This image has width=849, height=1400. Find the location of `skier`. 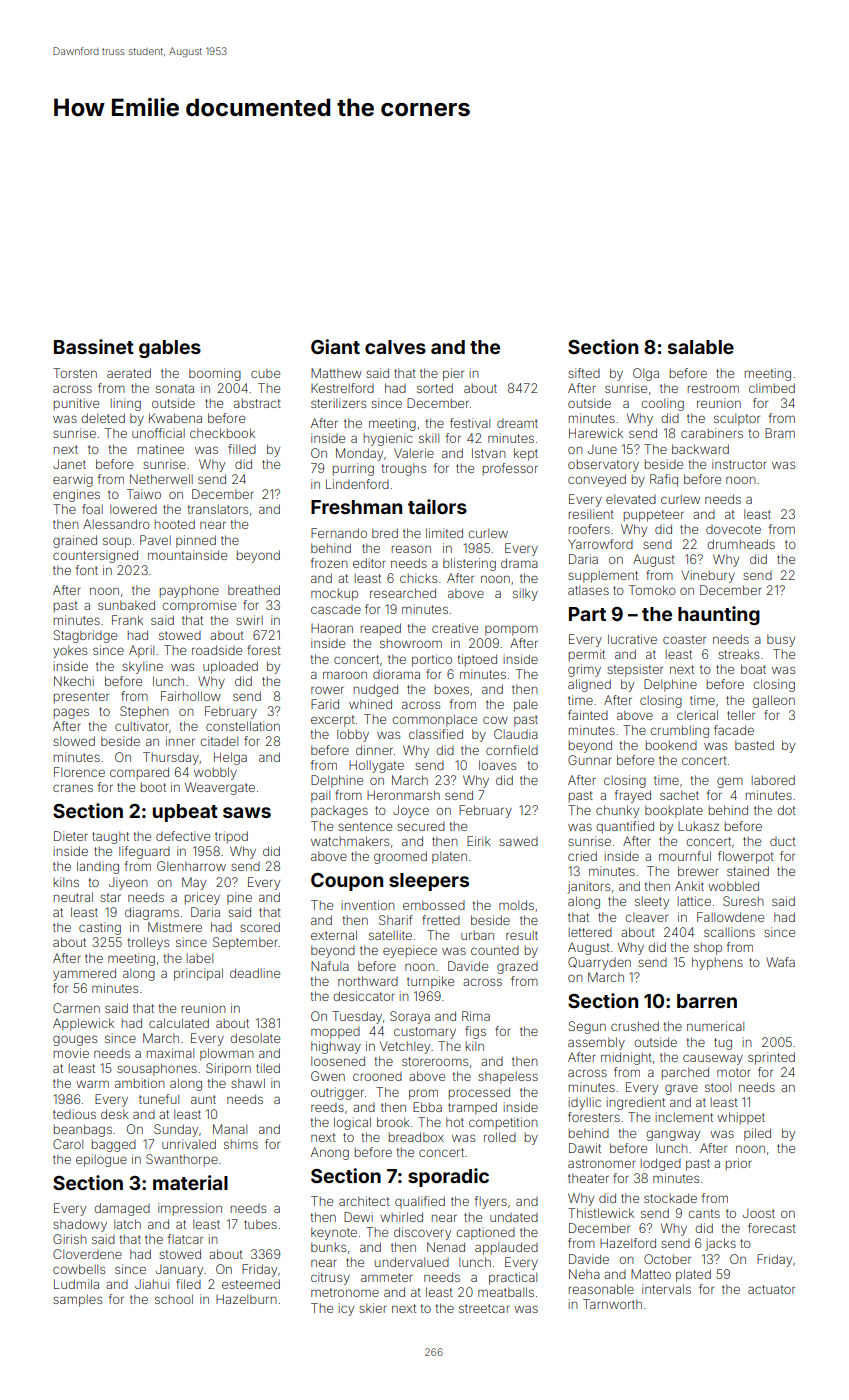

skier is located at coordinates (373, 1308).
